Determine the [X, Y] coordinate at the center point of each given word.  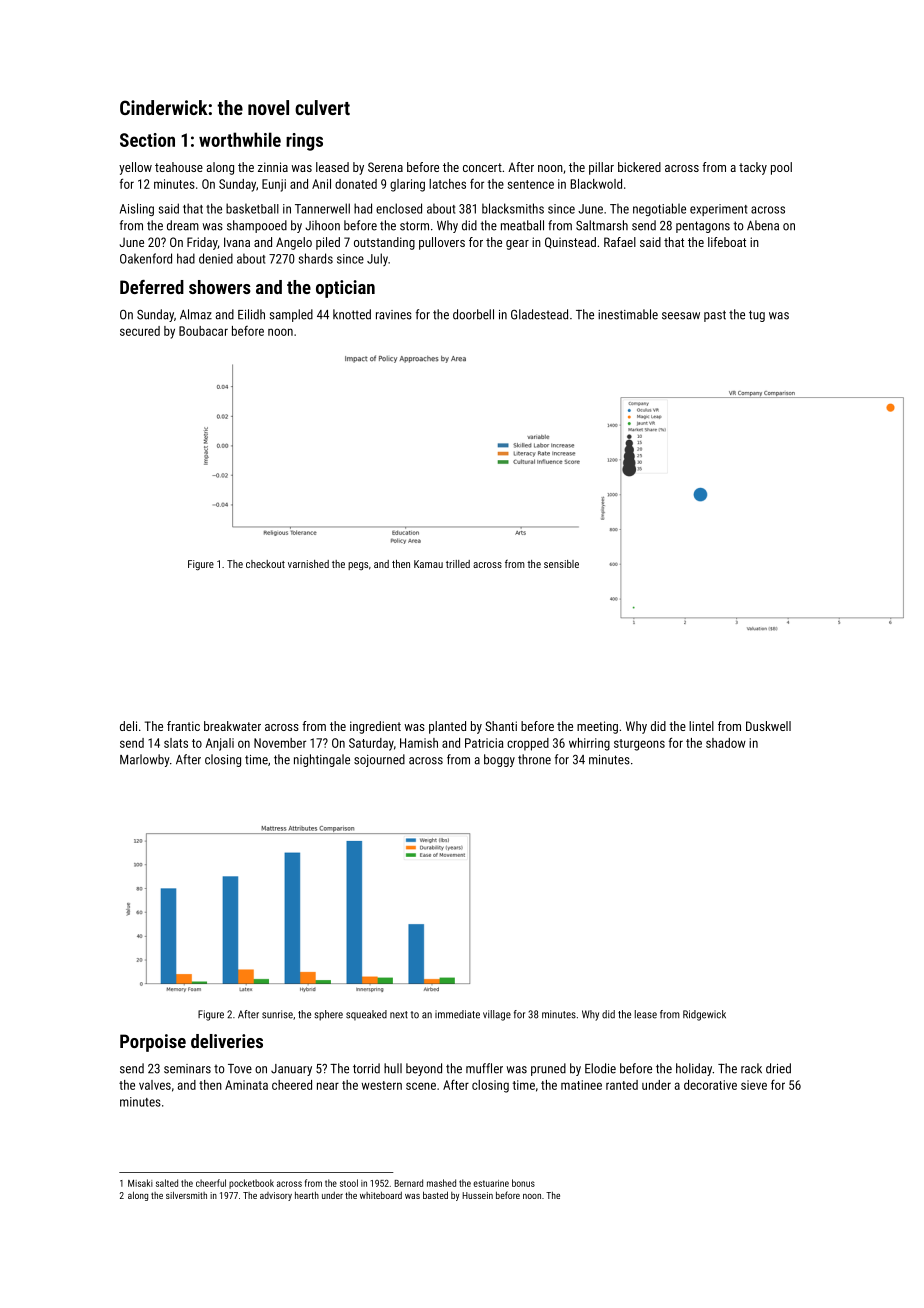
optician [345, 289]
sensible [561, 564]
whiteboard [381, 1195]
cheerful [211, 1183]
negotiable [659, 209]
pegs [358, 566]
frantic [183, 726]
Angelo [294, 243]
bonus [523, 1183]
